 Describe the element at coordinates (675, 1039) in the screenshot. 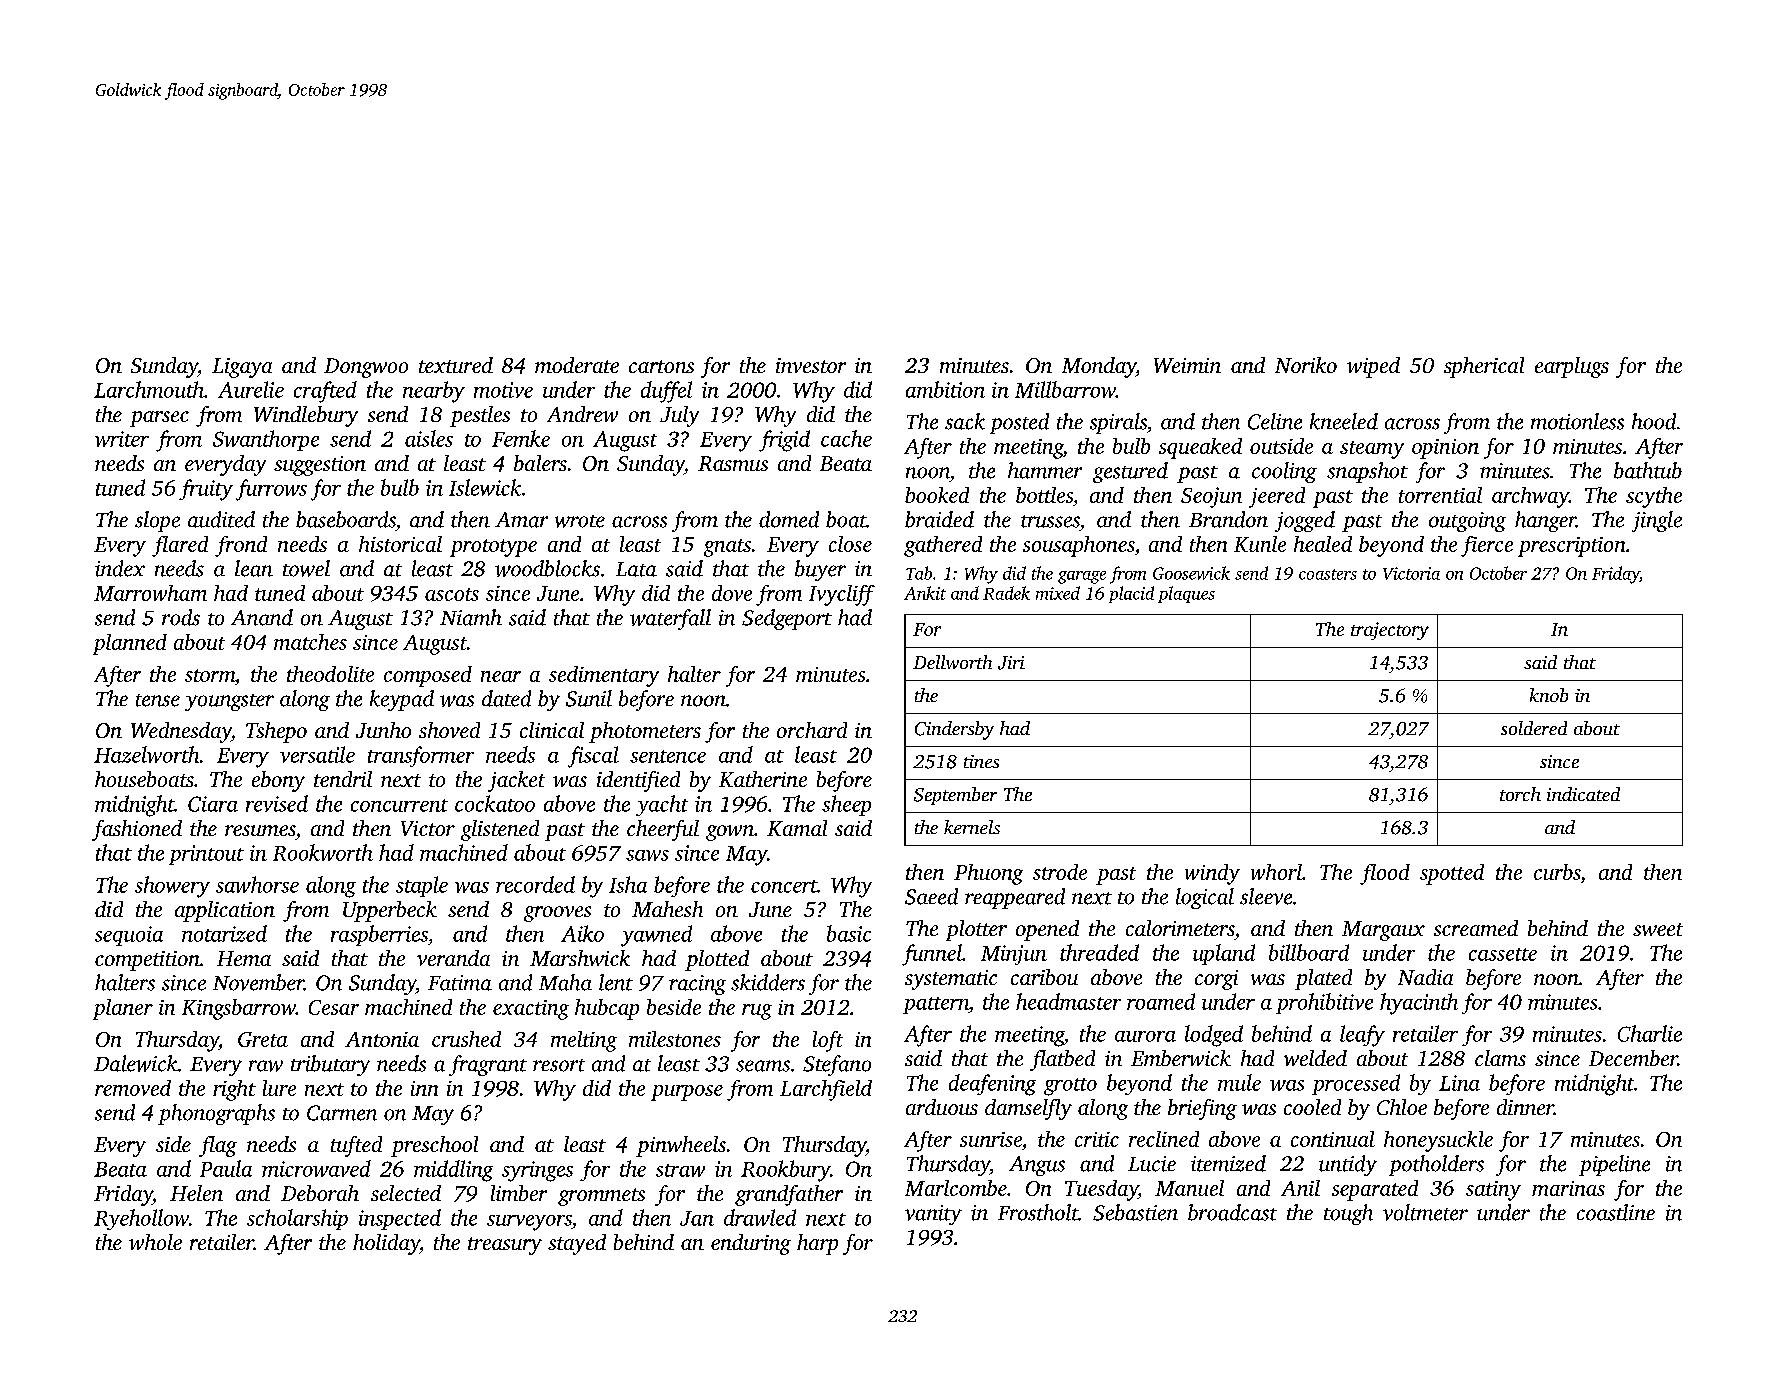

I see `milestones` at that location.
